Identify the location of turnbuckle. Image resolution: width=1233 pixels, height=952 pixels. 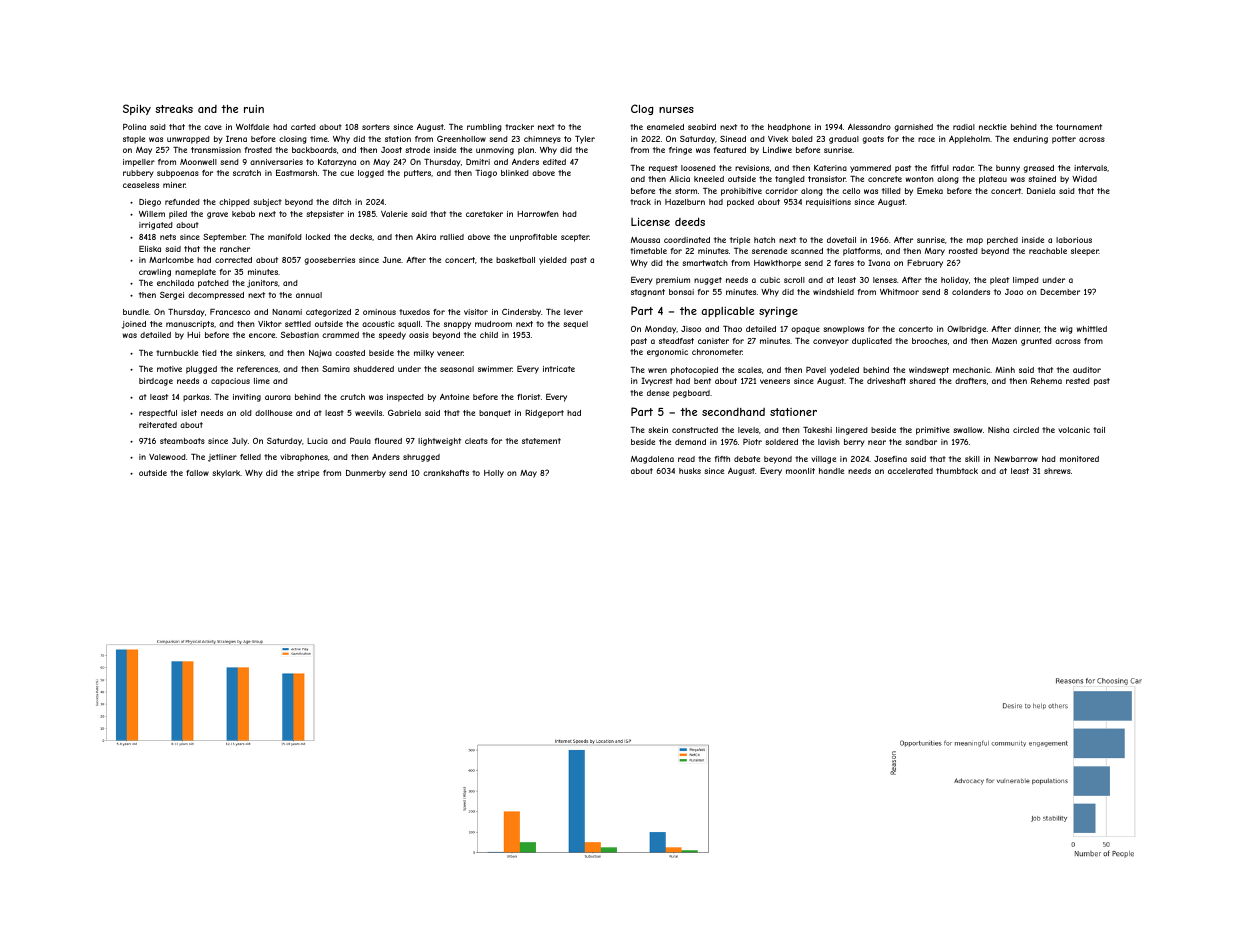
(177, 353).
